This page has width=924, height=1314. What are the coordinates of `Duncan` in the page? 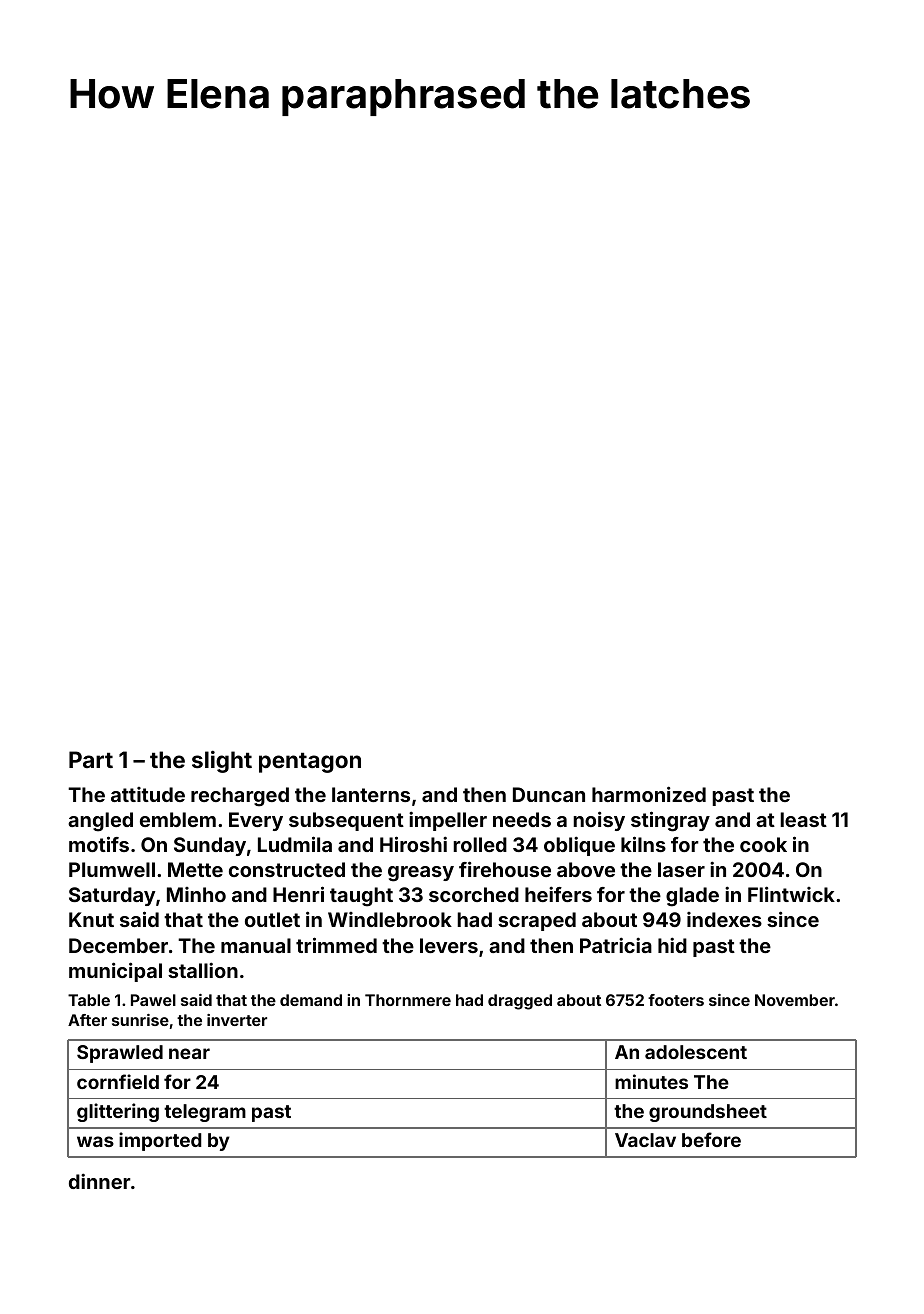 It's located at (549, 794).
